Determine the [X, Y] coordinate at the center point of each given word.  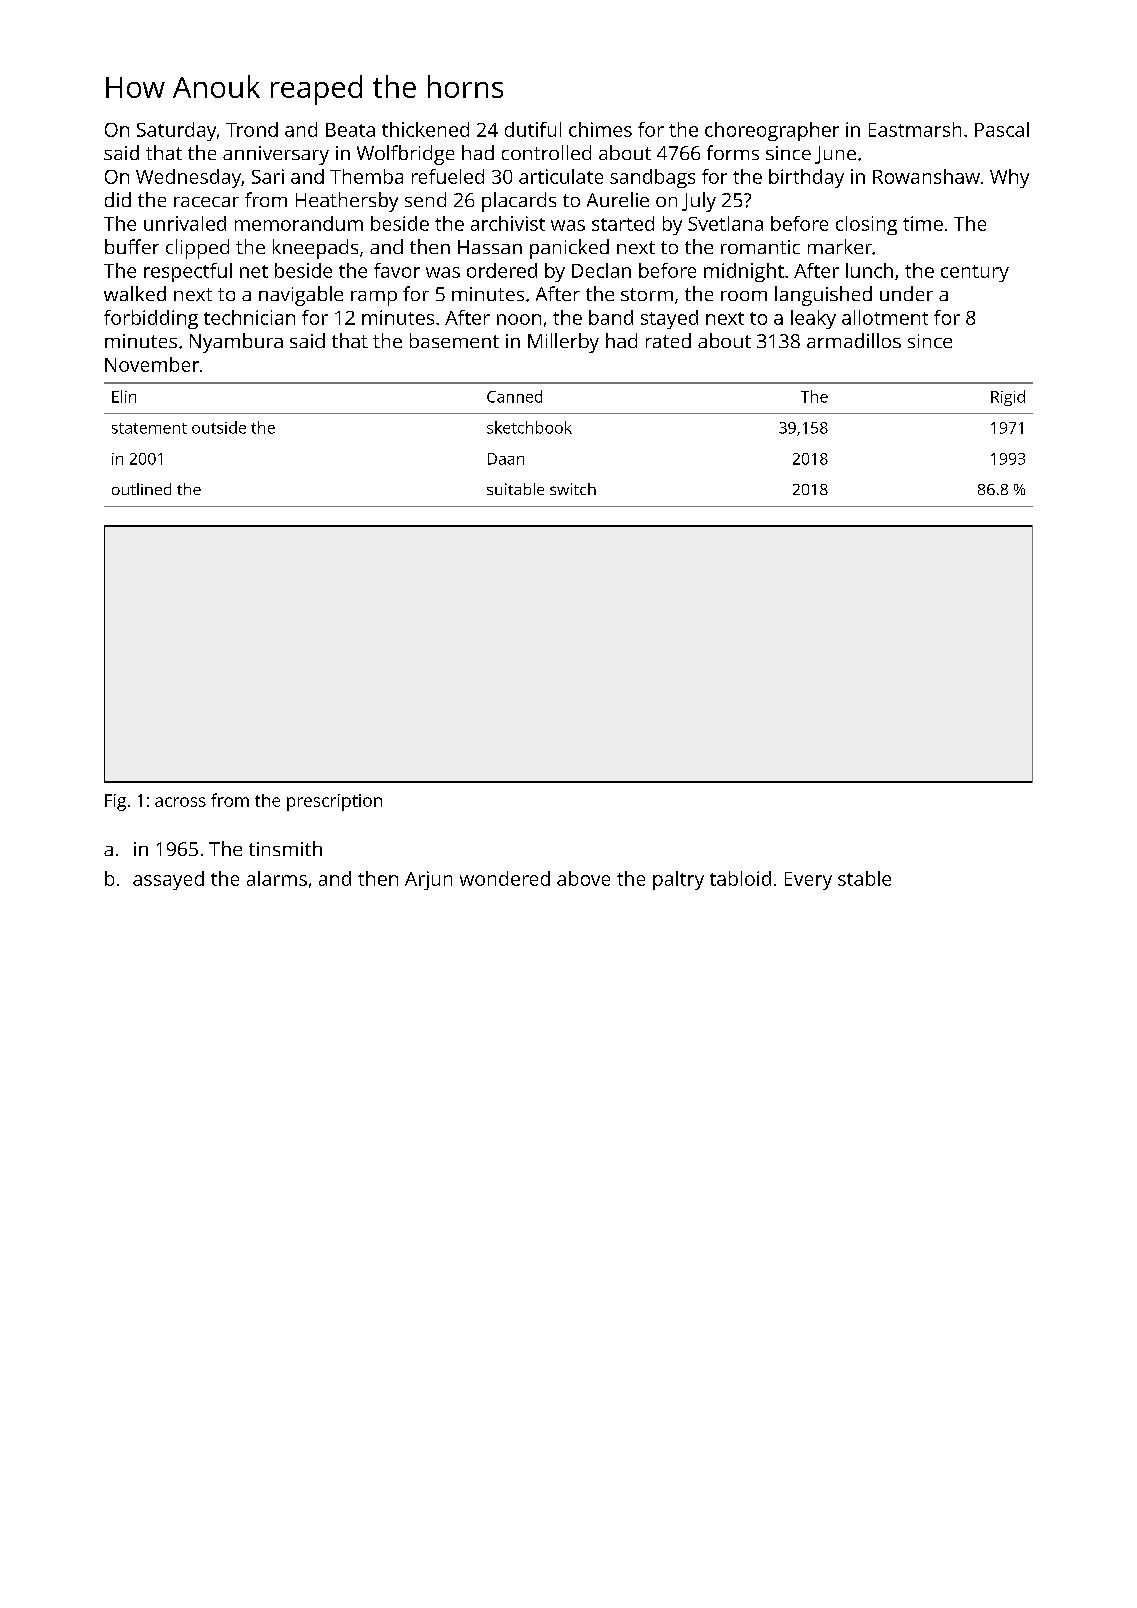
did [118, 199]
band [611, 317]
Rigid [1008, 398]
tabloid [740, 878]
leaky [813, 319]
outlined [141, 489]
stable [864, 878]
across [180, 802]
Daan [506, 459]
